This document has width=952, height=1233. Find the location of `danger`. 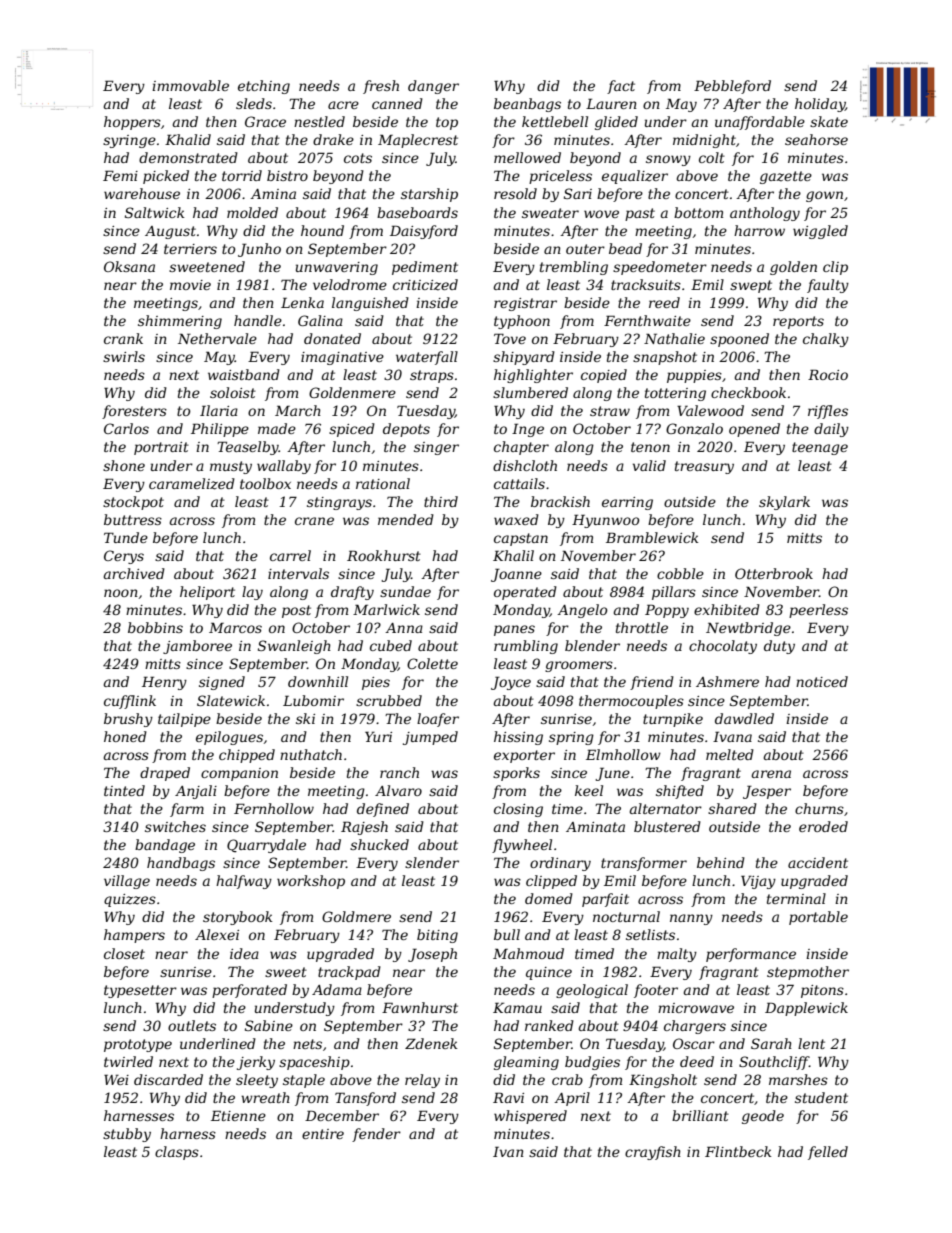

danger is located at coordinates (433, 87).
